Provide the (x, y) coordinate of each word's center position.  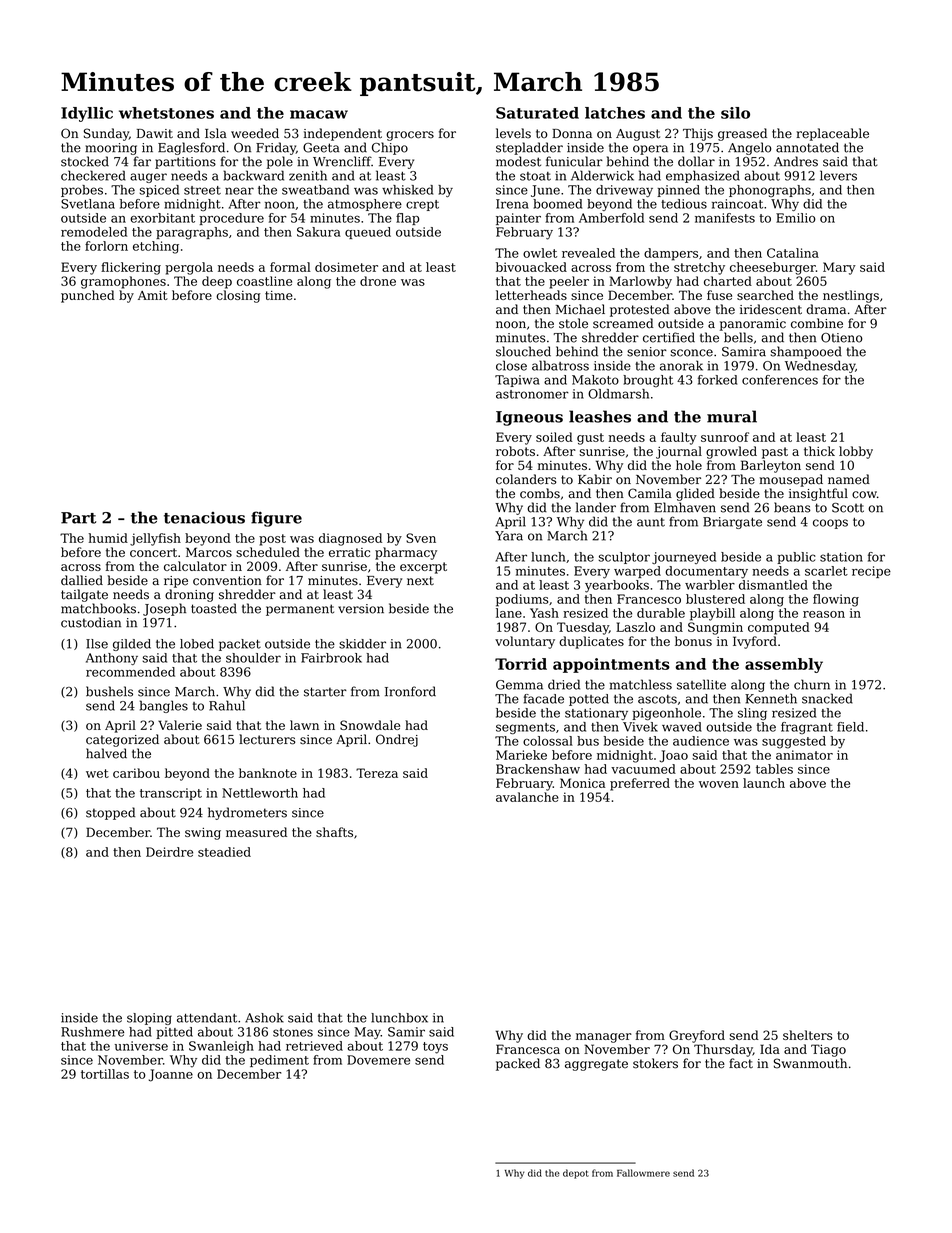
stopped (110, 813)
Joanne (171, 1075)
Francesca (528, 1049)
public (796, 558)
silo (735, 113)
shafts (334, 832)
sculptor (624, 558)
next (420, 581)
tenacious (204, 518)
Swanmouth (810, 1063)
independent (343, 134)
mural (732, 416)
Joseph (164, 609)
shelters (807, 1035)
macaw (319, 114)
